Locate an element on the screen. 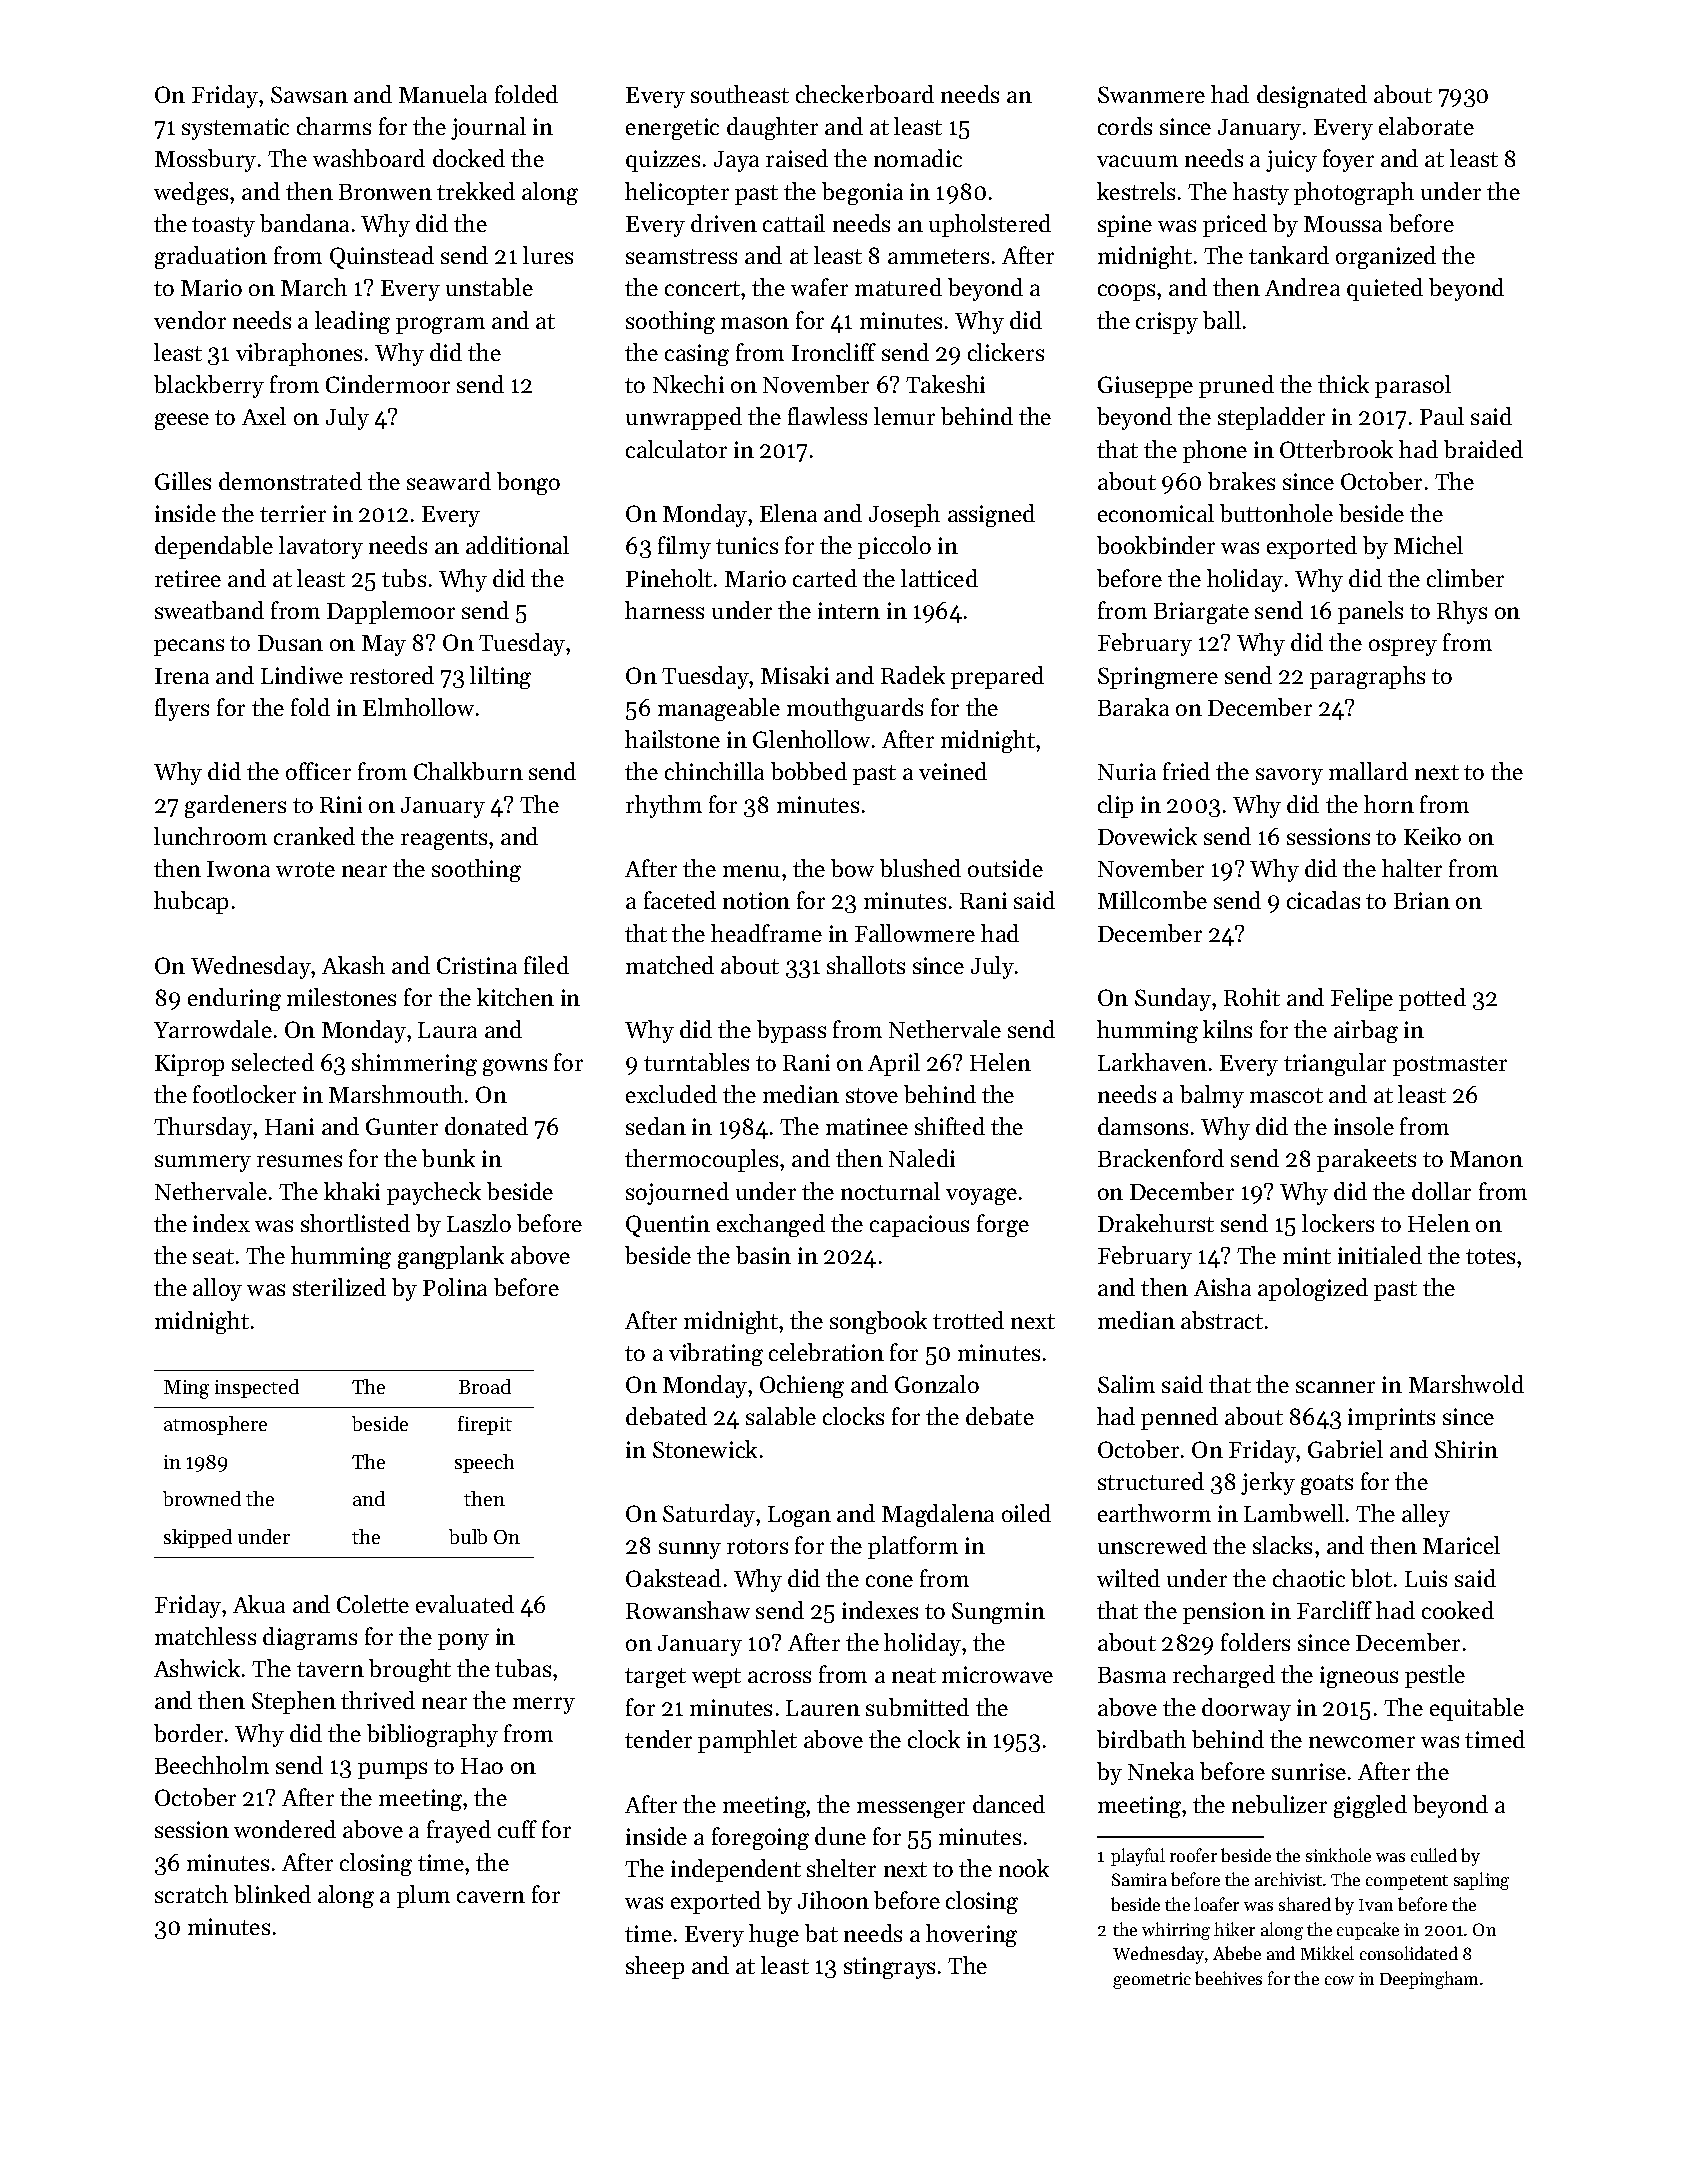 The image size is (1683, 2178). Rohit is located at coordinates (1252, 997).
